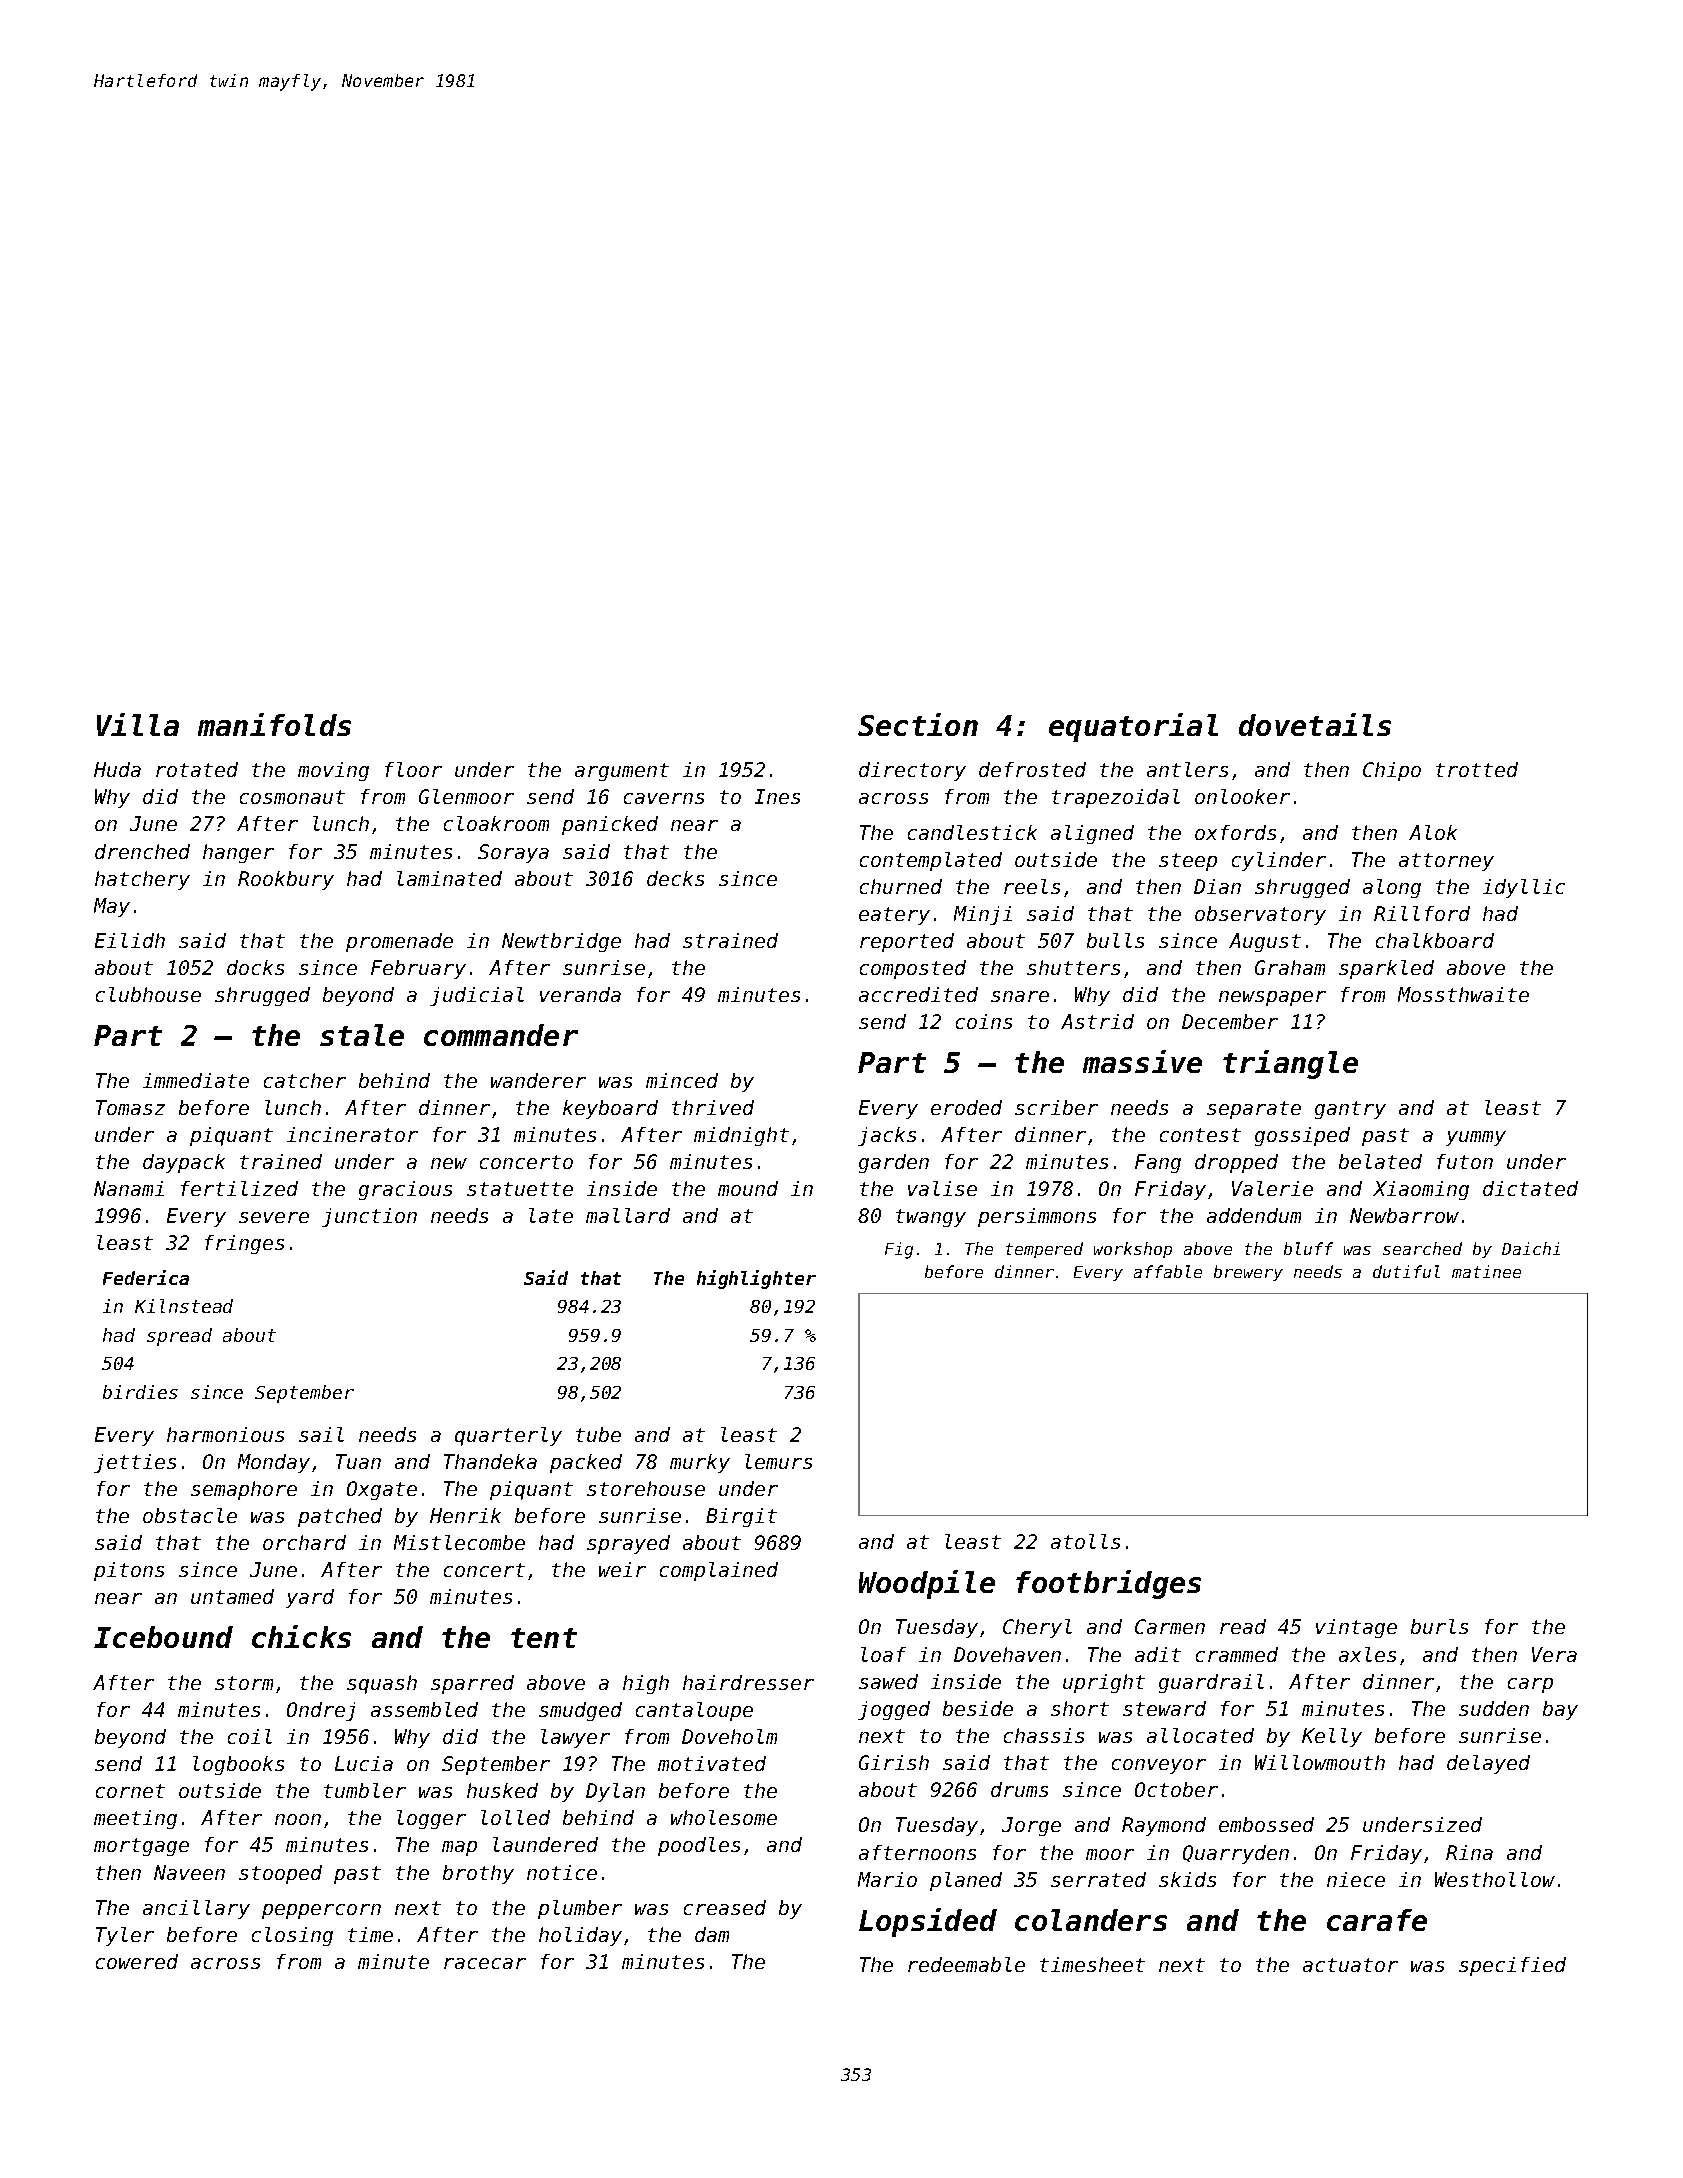  I want to click on Graham, so click(1290, 967).
